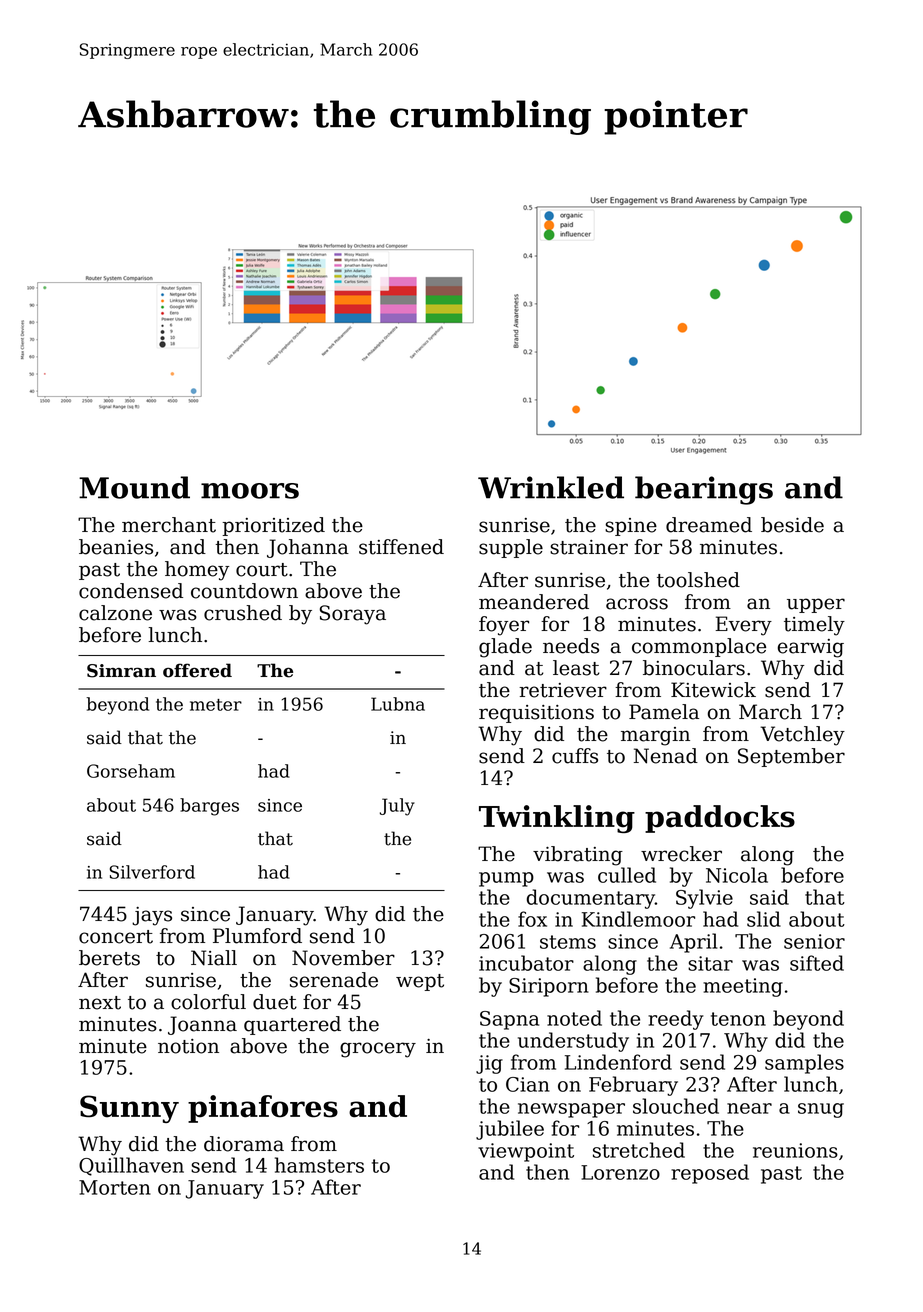 Image resolution: width=923 pixels, height=1312 pixels. I want to click on grocery, so click(378, 1050).
